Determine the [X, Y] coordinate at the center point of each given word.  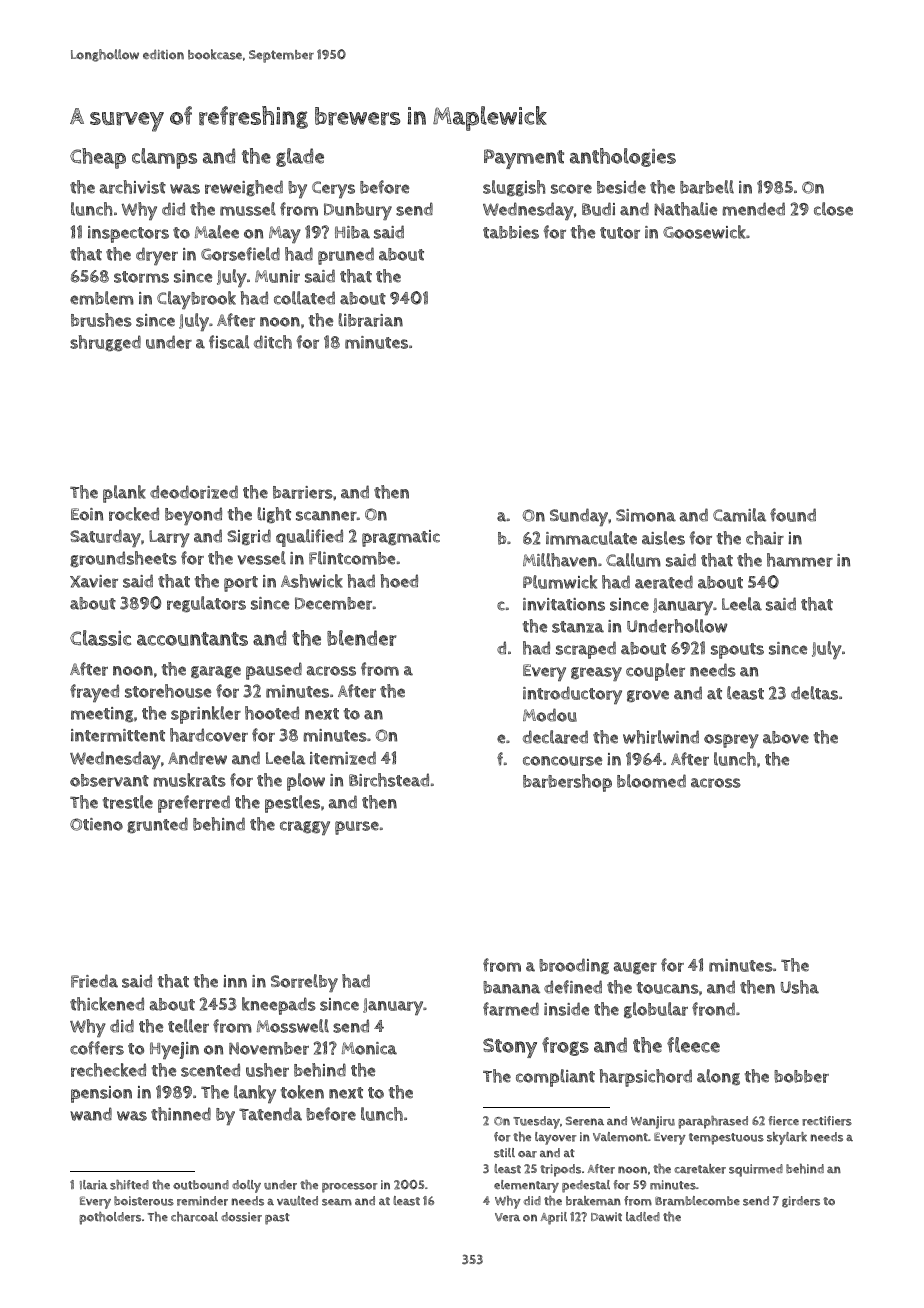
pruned [346, 256]
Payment [524, 159]
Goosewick [704, 232]
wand [91, 1114]
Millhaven [560, 560]
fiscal [229, 342]
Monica [369, 1048]
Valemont [620, 1137]
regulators [206, 604]
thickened [107, 1004]
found [793, 515]
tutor [620, 233]
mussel [248, 209]
